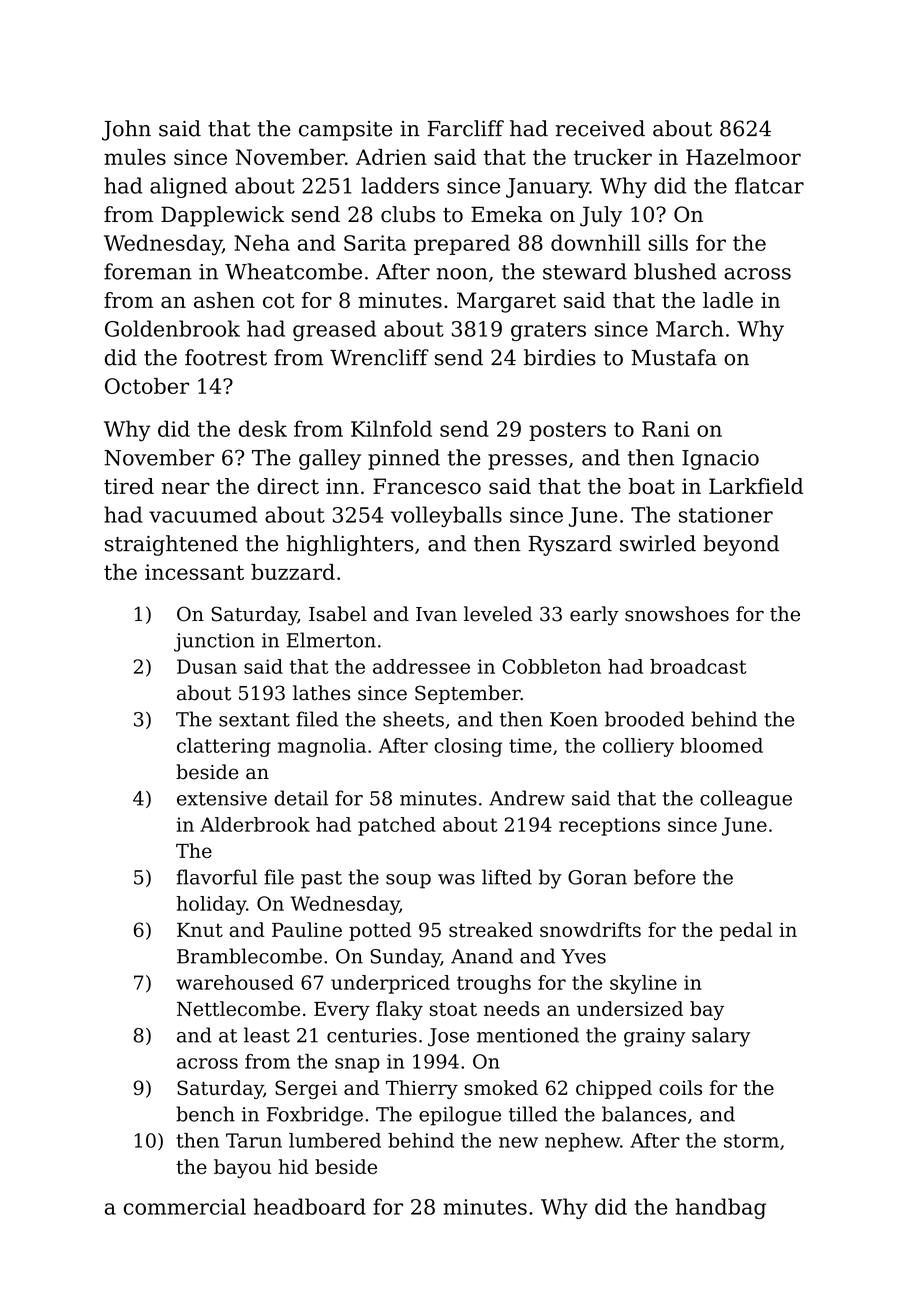  What do you see at coordinates (468, 694) in the screenshot?
I see `September` at bounding box center [468, 694].
